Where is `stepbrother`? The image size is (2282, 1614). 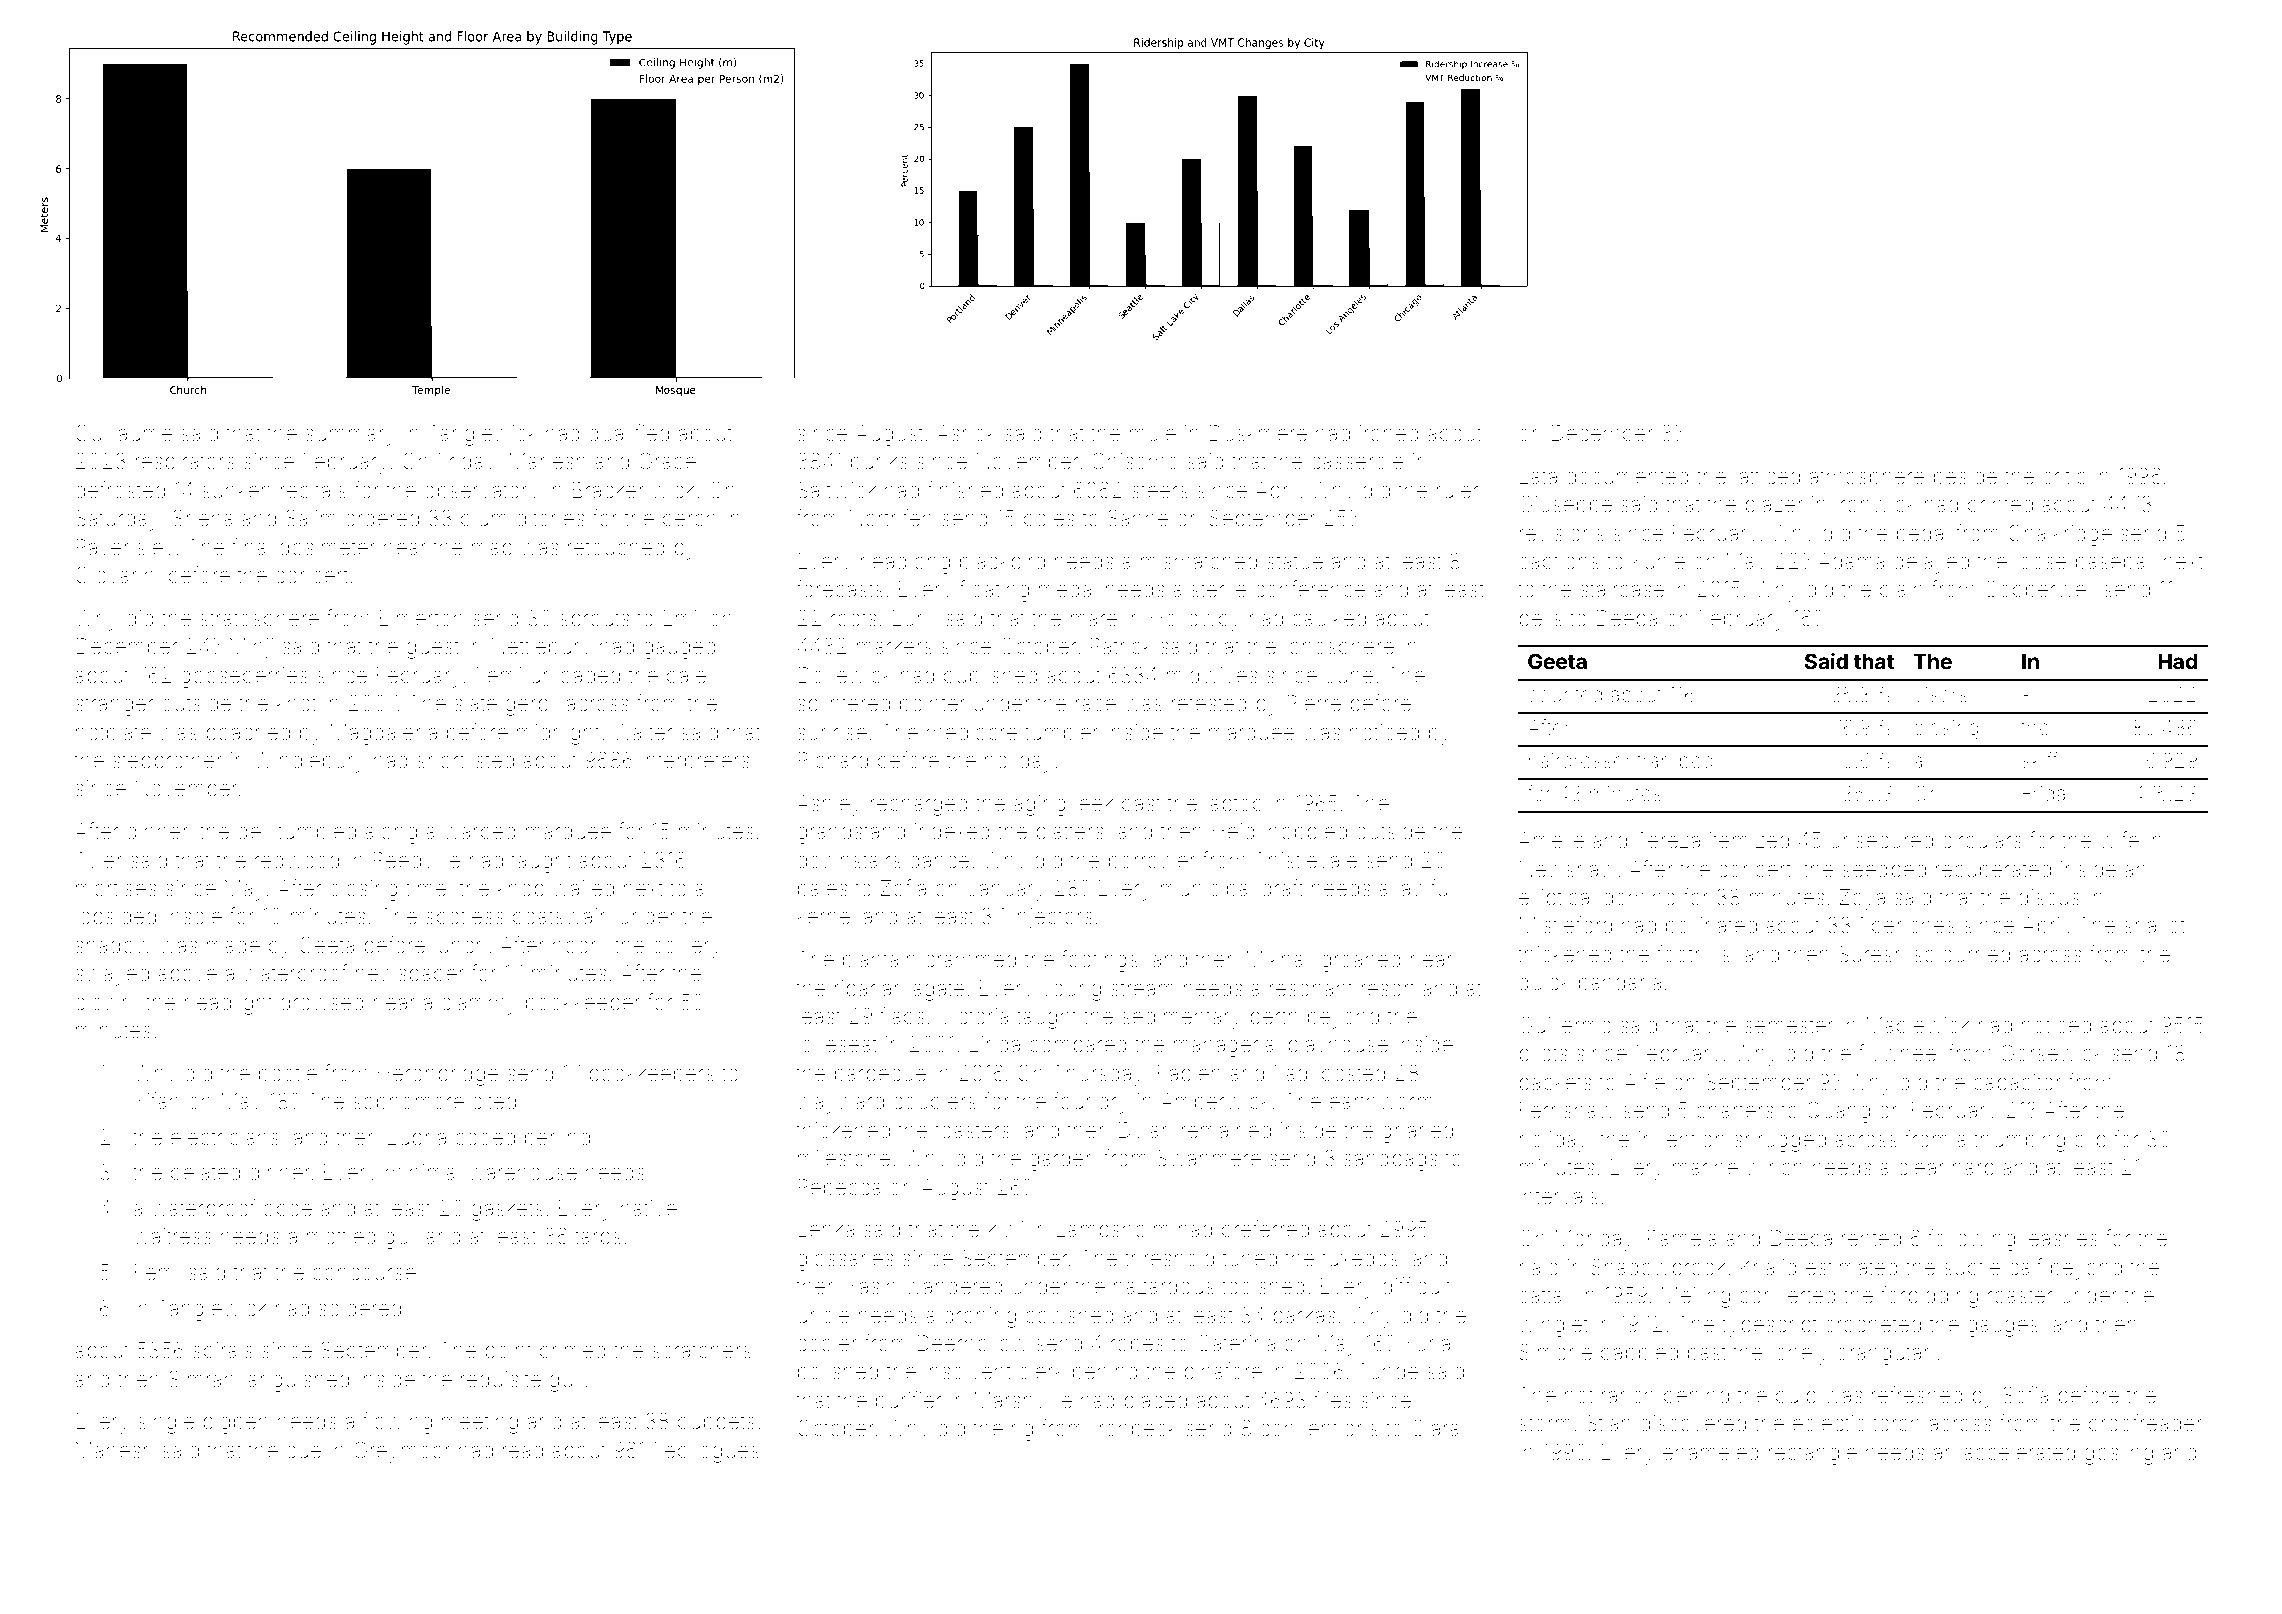 stepbrother is located at coordinates (167, 762).
